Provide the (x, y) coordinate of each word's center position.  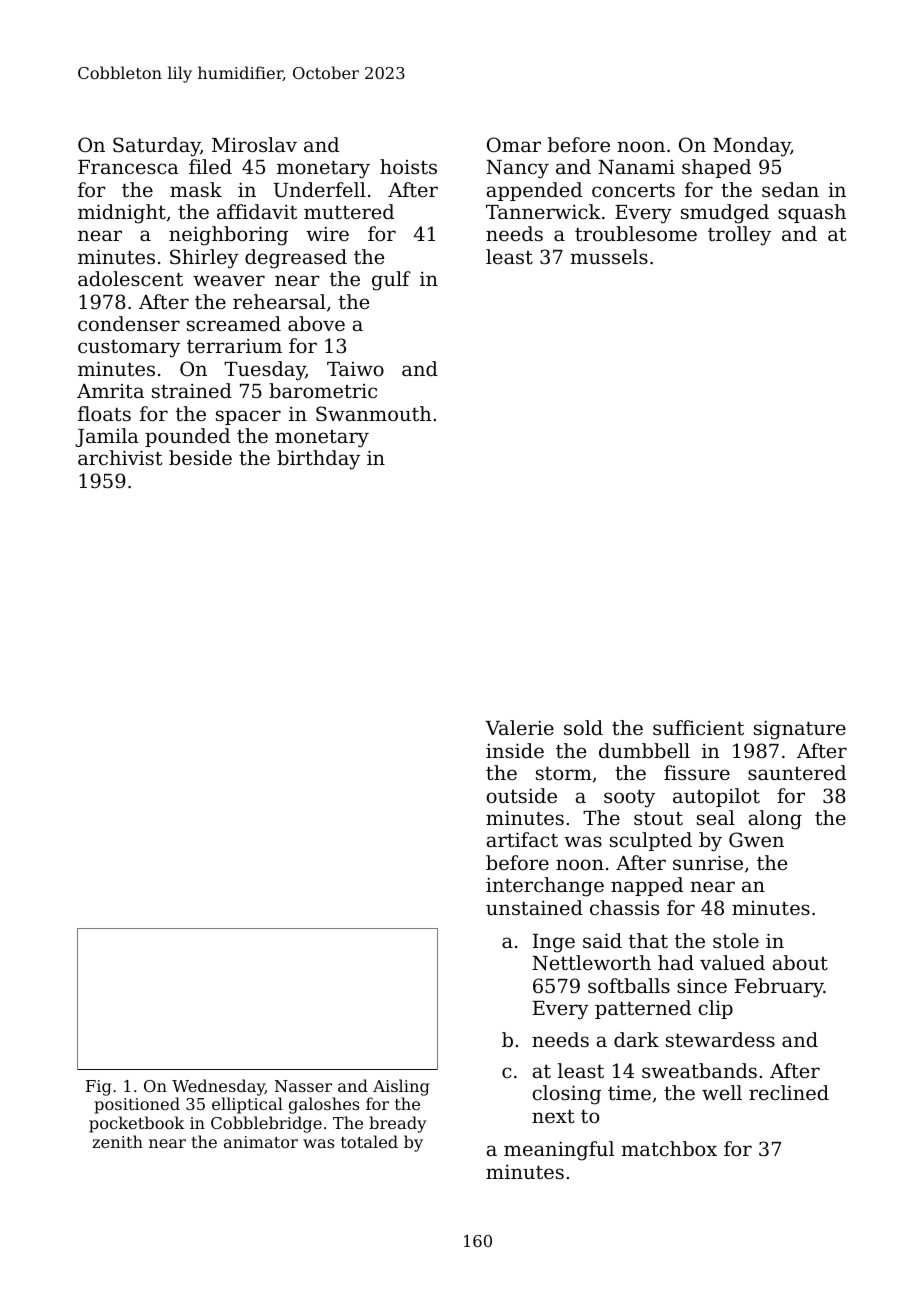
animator (261, 1142)
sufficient (698, 727)
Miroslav (254, 144)
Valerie (519, 727)
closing (566, 1095)
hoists (408, 166)
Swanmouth (373, 414)
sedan (790, 189)
